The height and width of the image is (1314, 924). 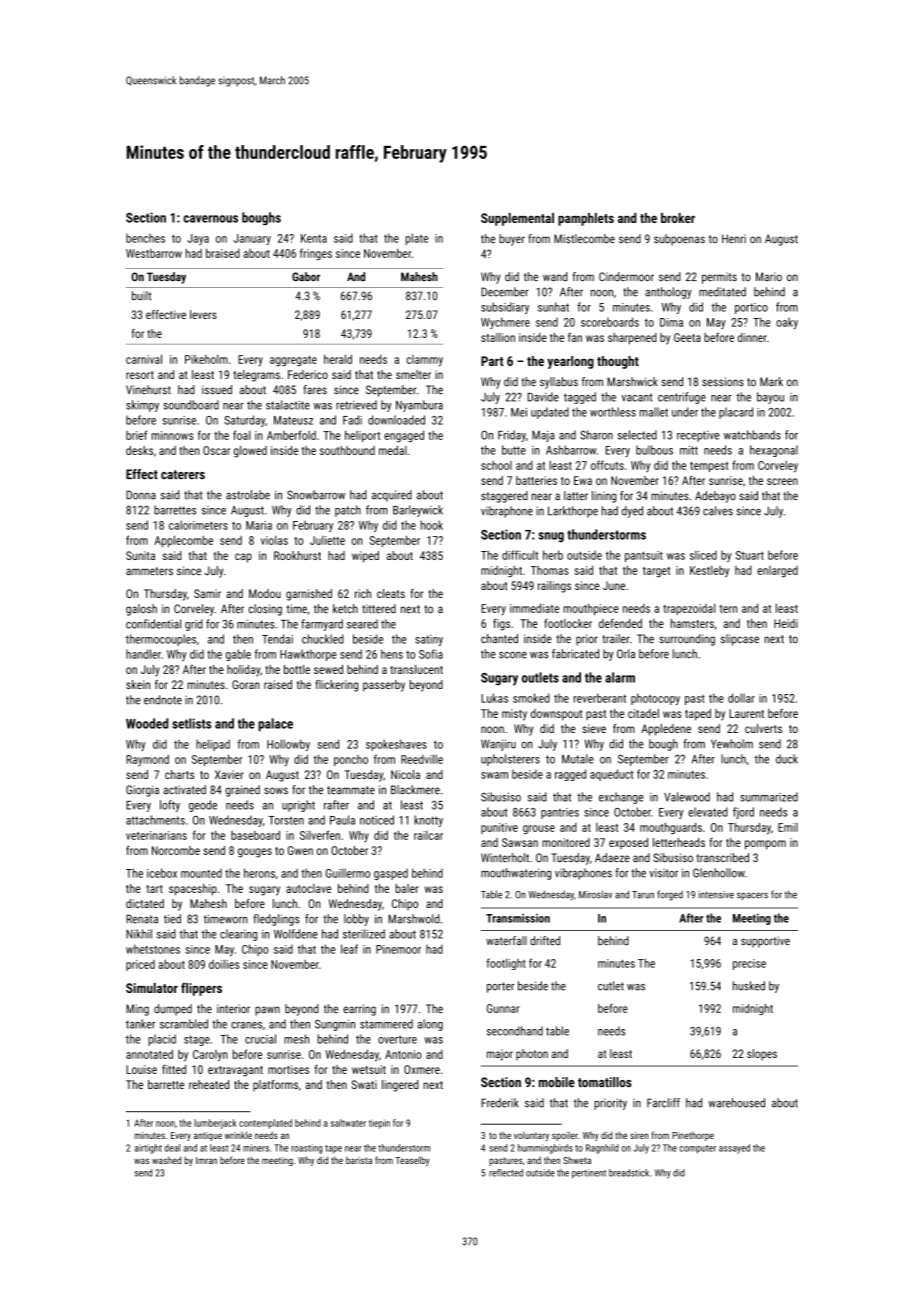 I want to click on cavernous, so click(x=210, y=219).
